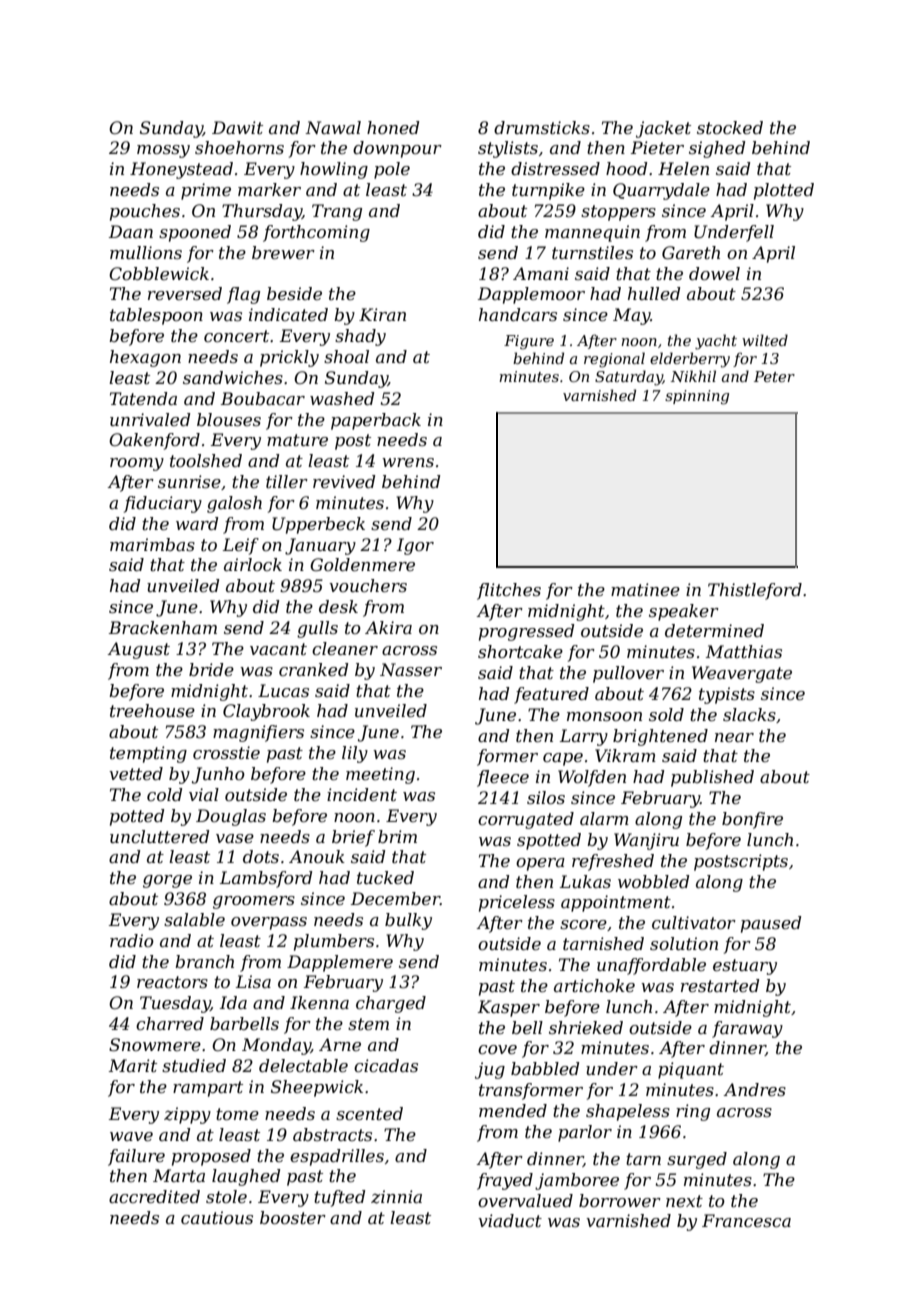 This screenshot has width=924, height=1308. I want to click on failure, so click(136, 1157).
